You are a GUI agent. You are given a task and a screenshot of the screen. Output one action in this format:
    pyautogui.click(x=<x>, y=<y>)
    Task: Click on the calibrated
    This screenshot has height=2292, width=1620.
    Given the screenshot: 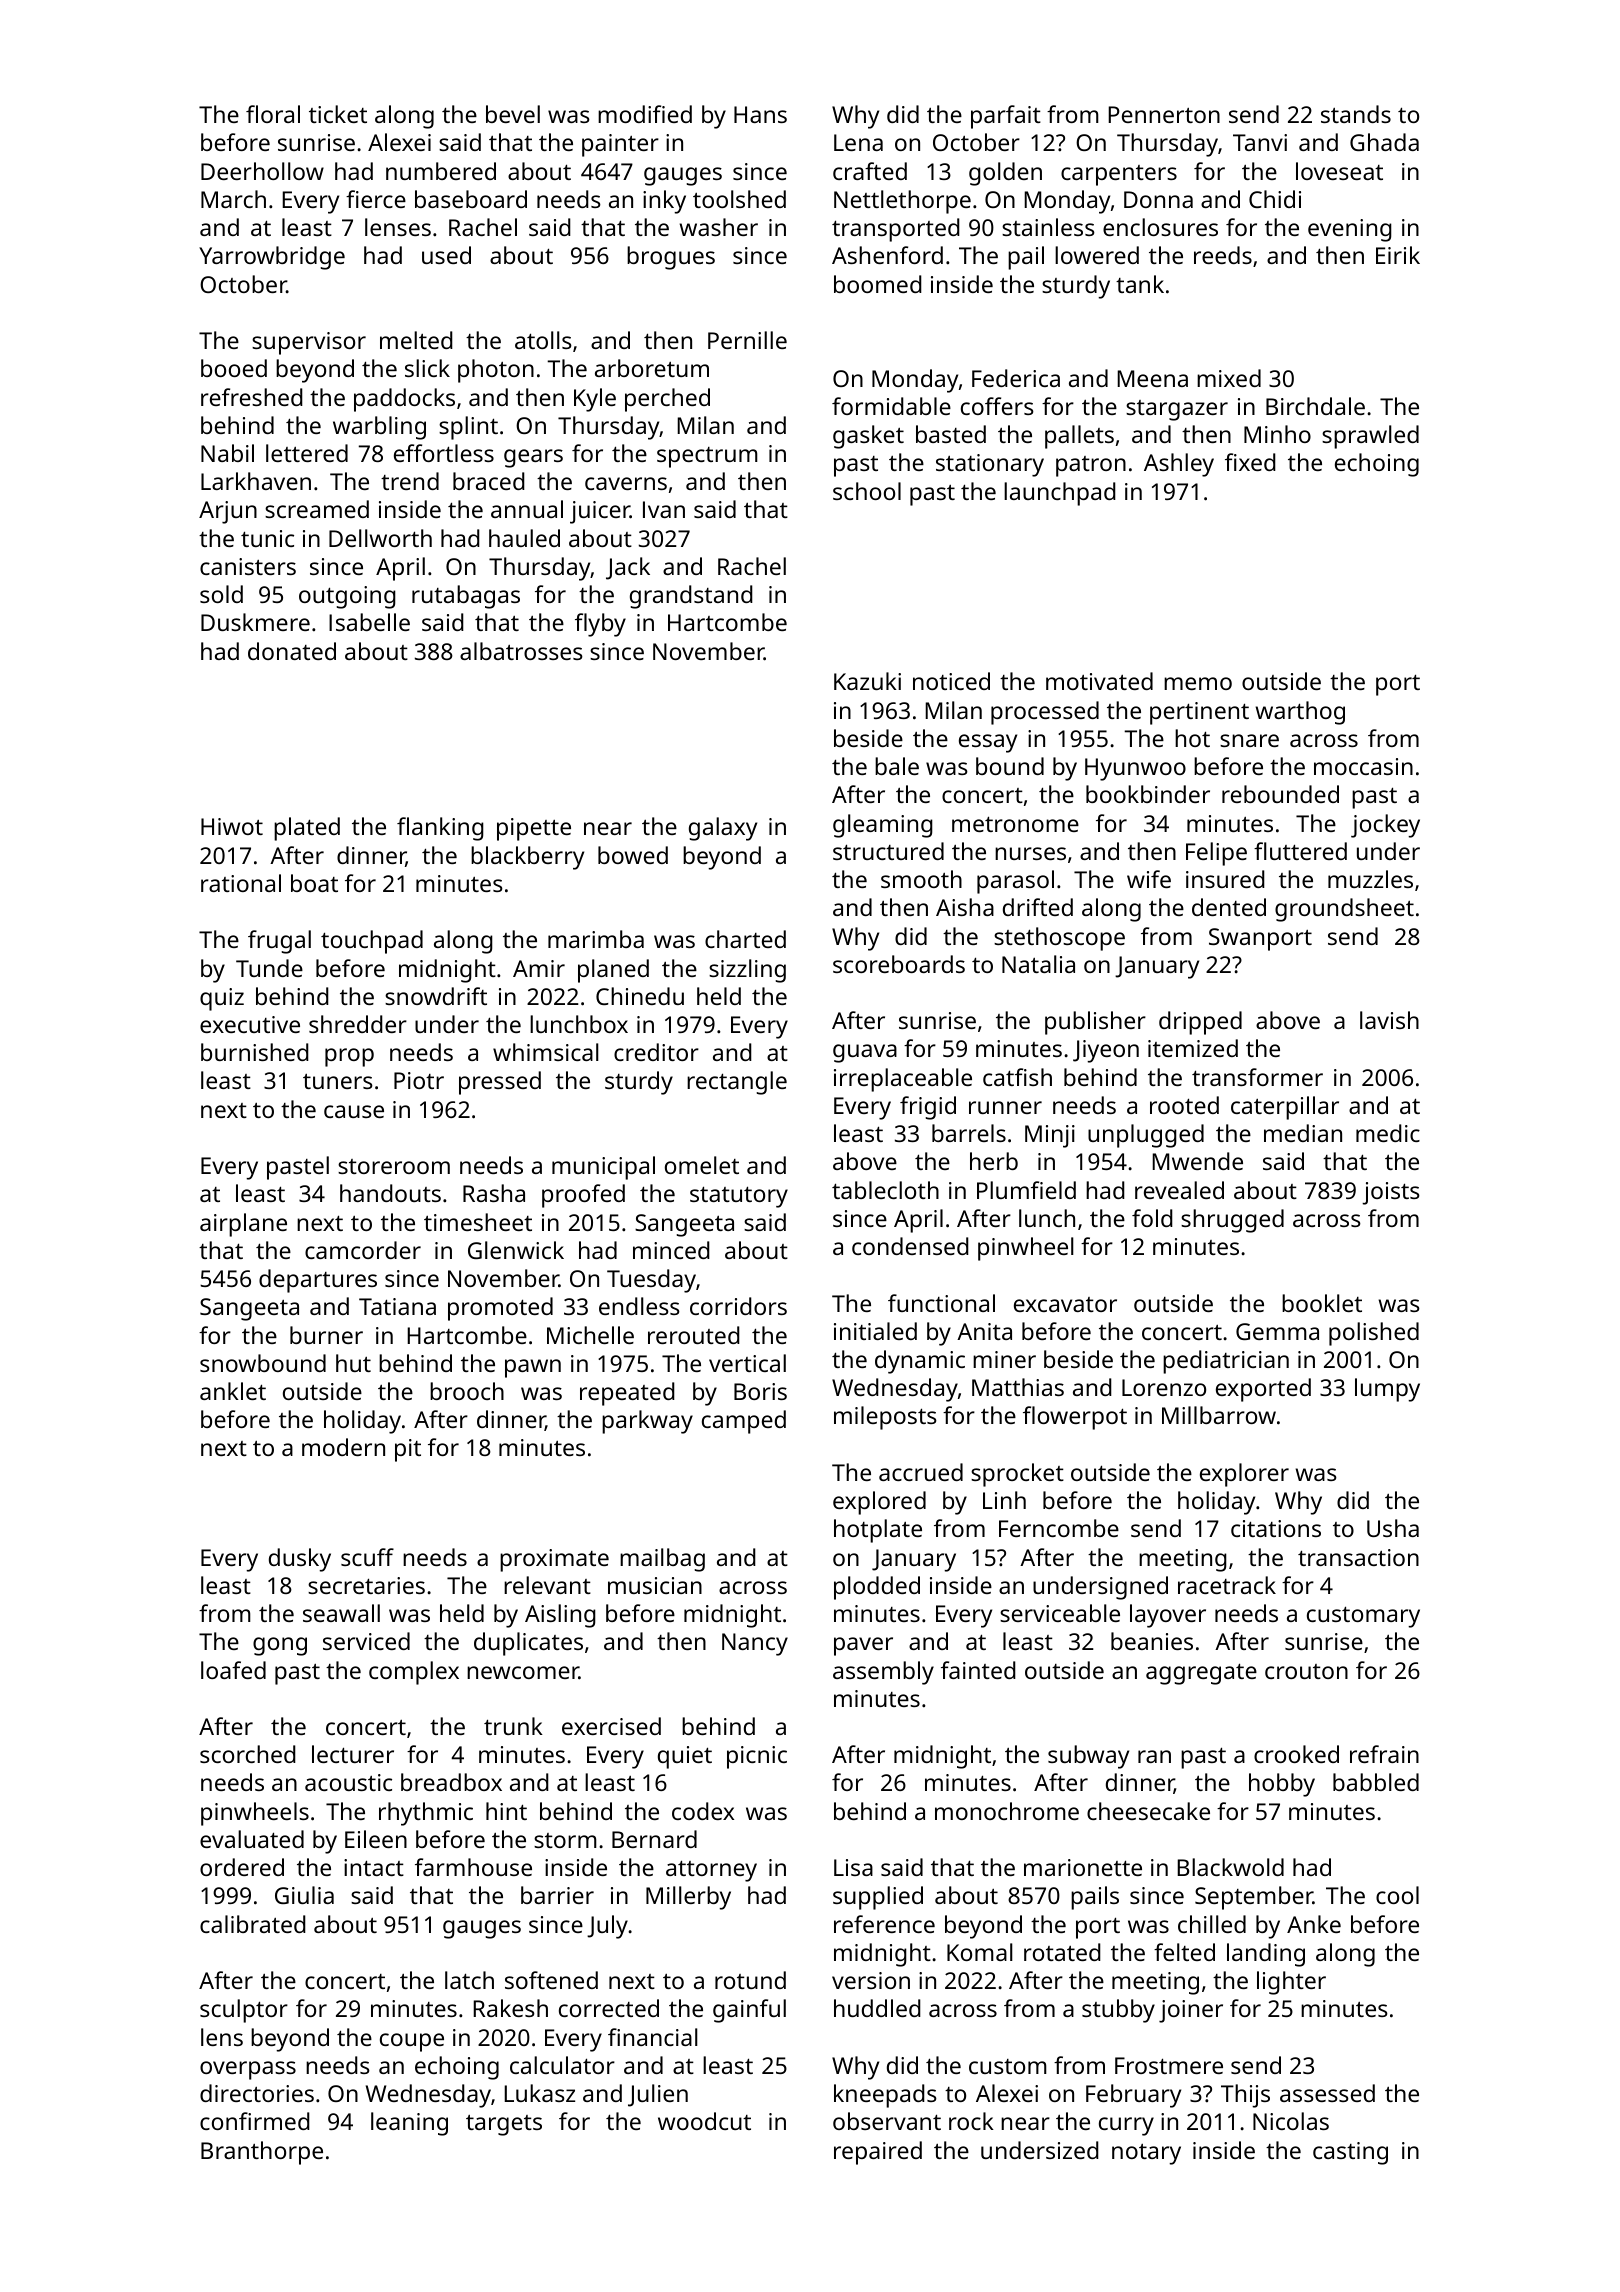 What is the action you would take?
    pyautogui.click(x=253, y=1924)
